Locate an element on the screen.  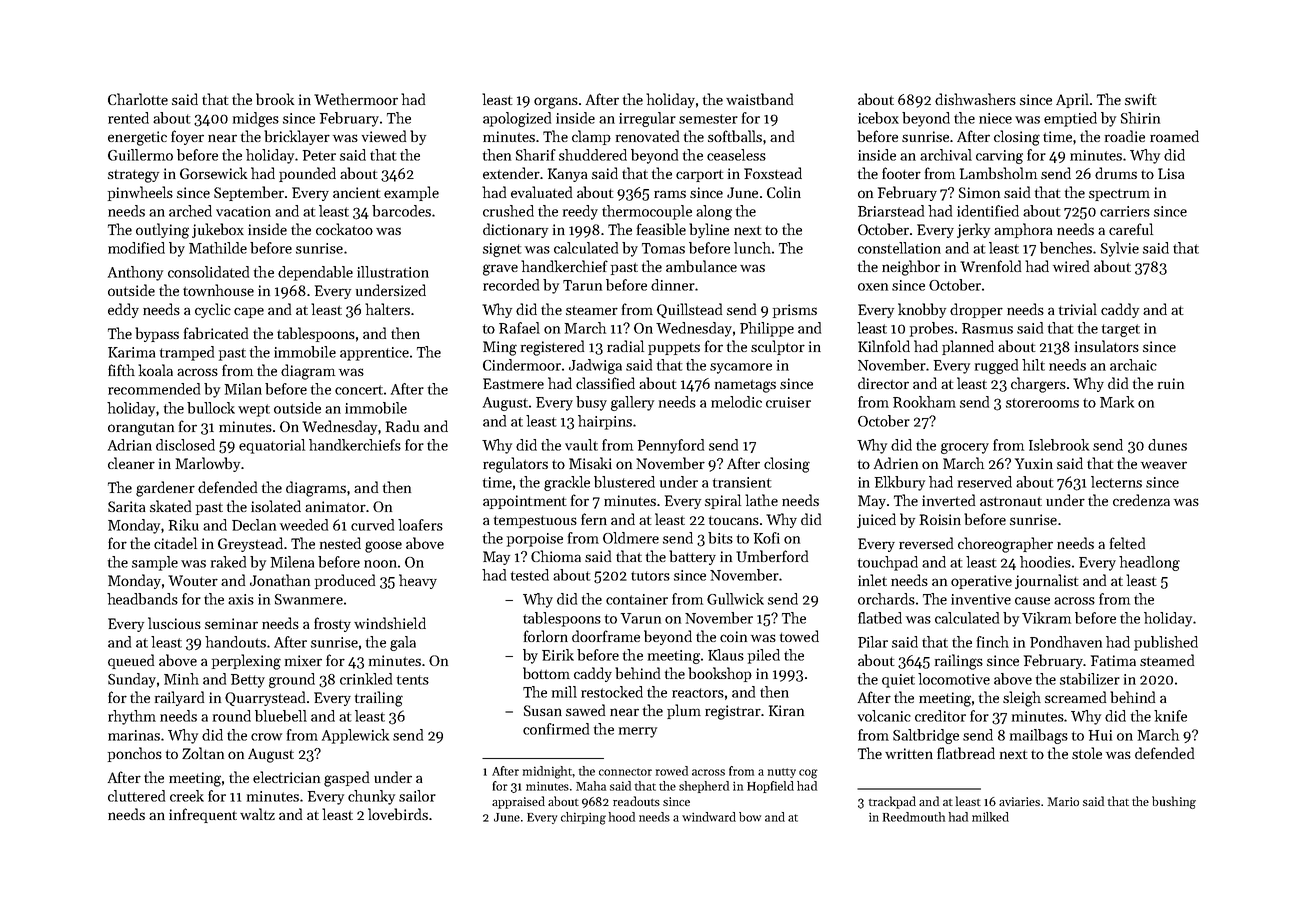
softballs is located at coordinates (735, 136).
